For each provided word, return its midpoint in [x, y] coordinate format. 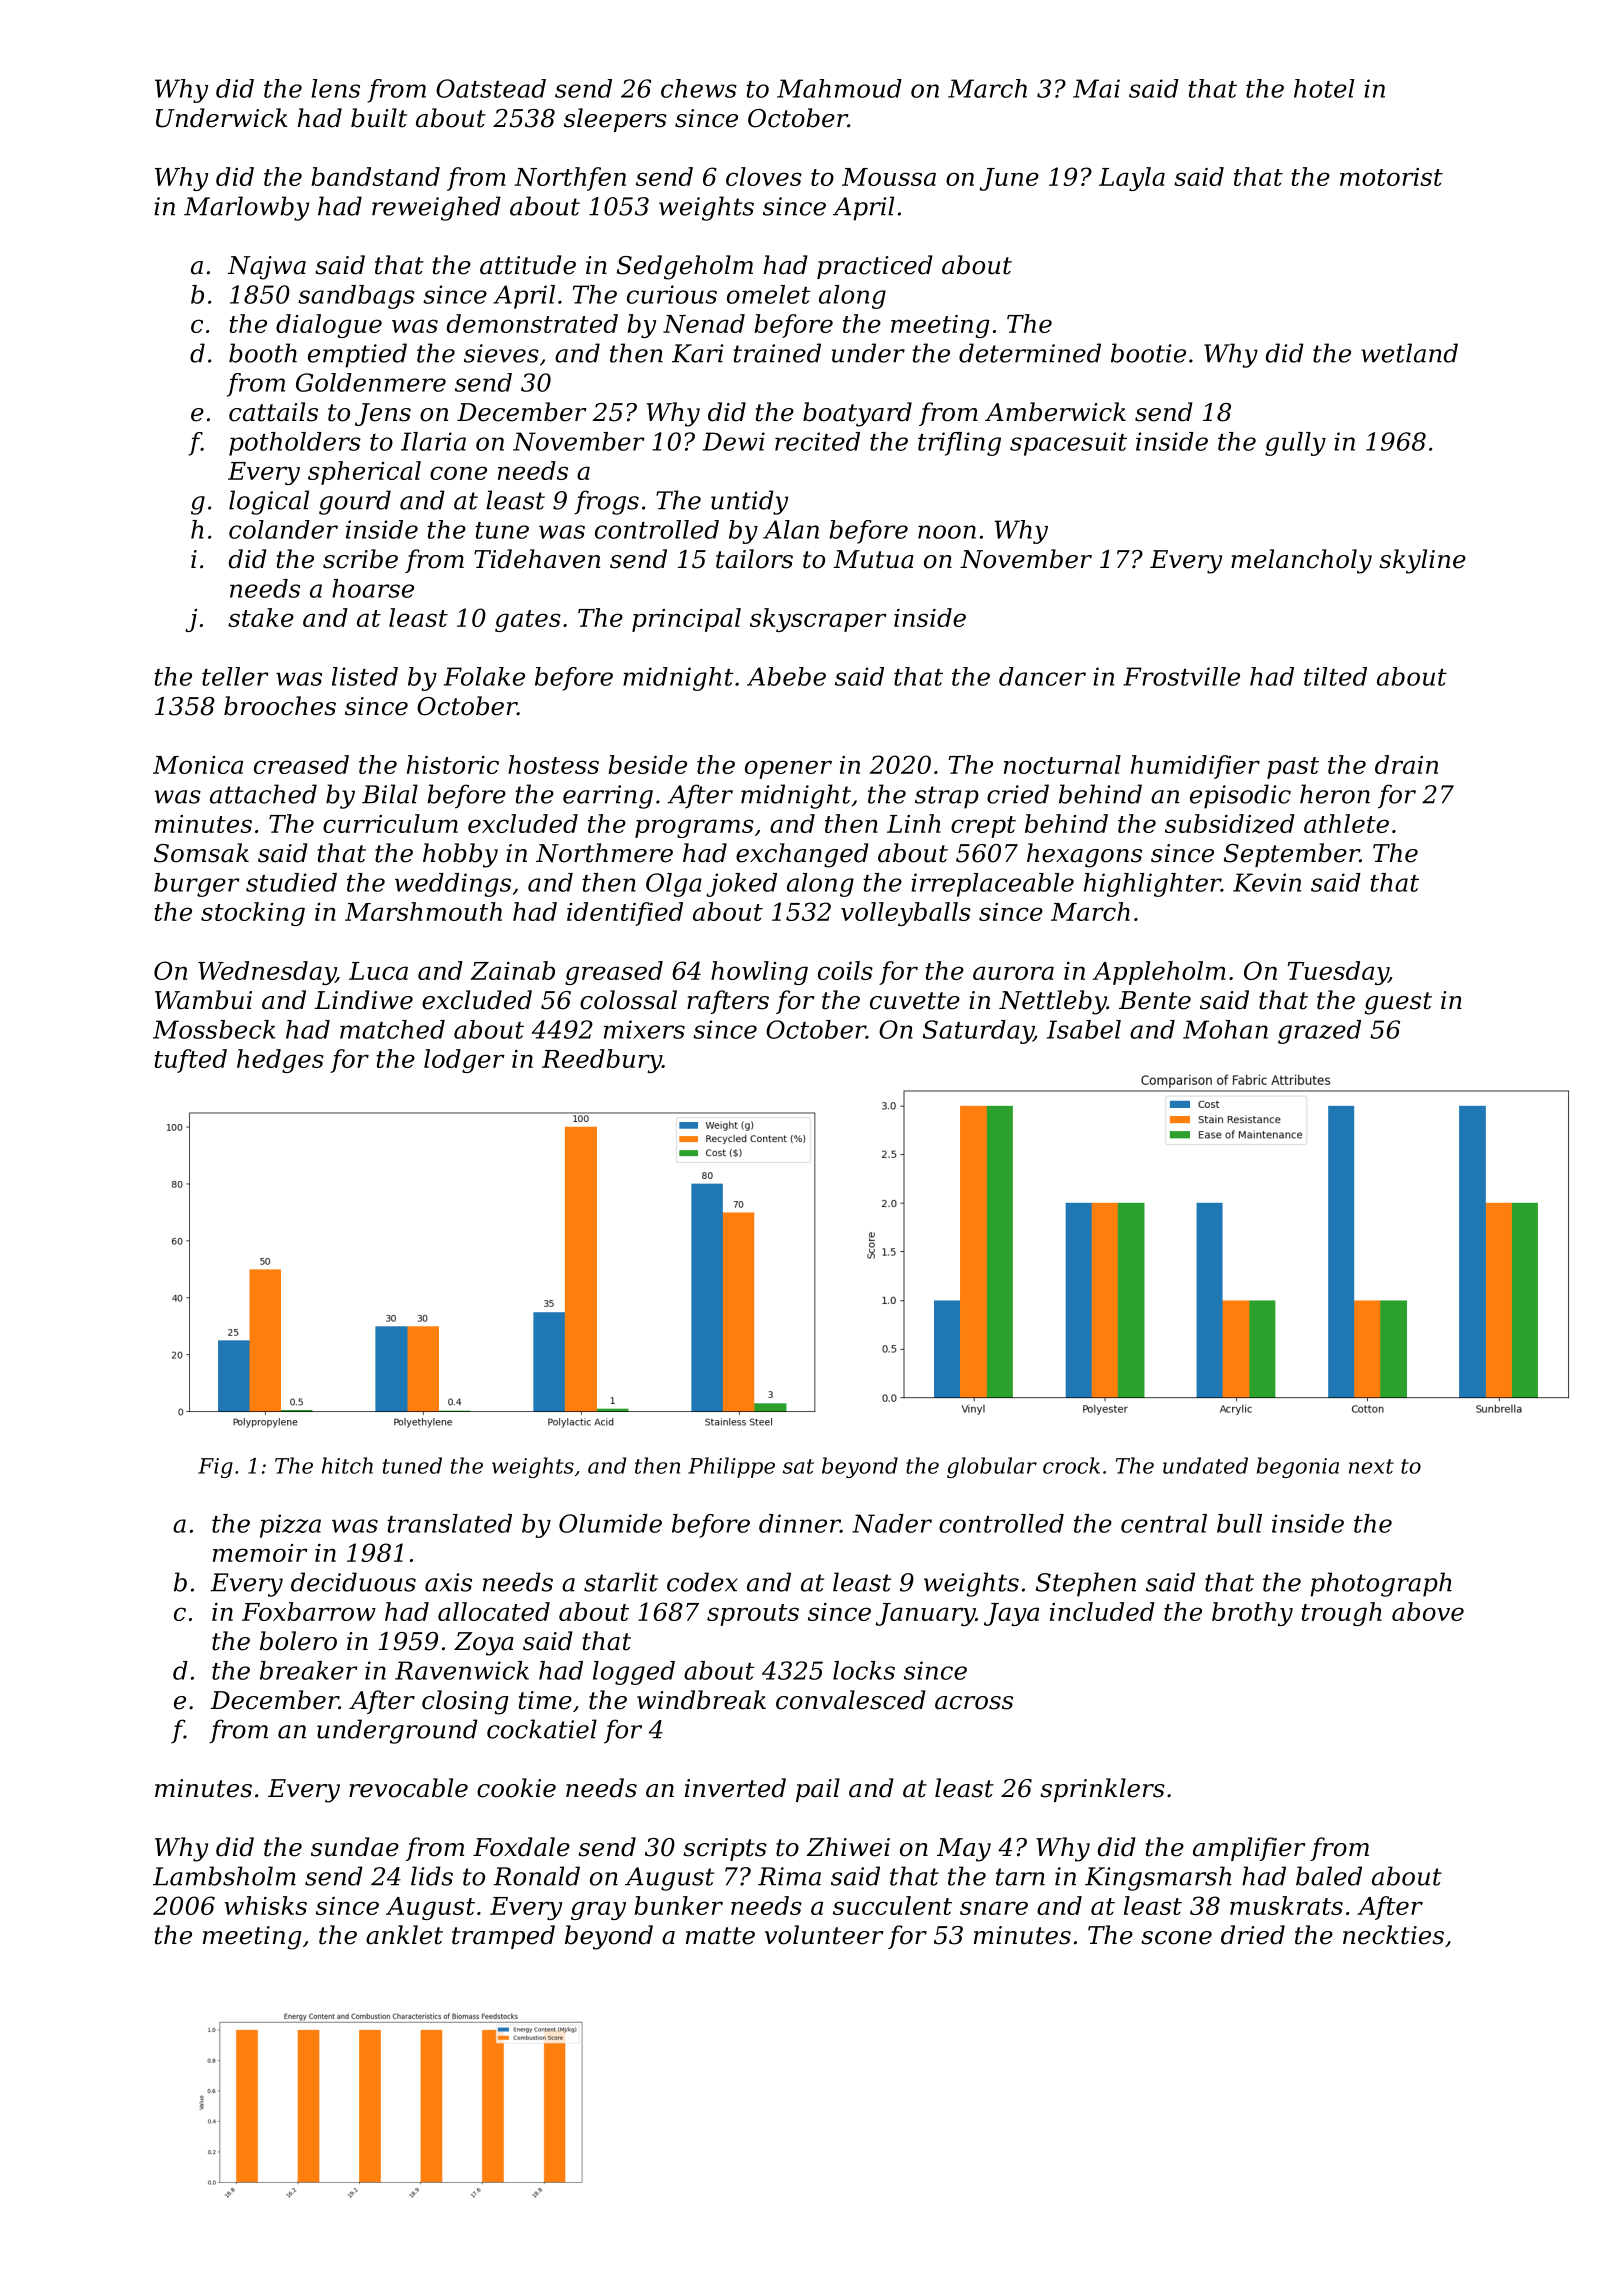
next [1371, 1466]
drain [1406, 764]
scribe [360, 559]
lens [335, 88]
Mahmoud [839, 88]
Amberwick [1055, 412]
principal [686, 620]
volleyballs [906, 914]
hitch [347, 1465]
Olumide [610, 1523]
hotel [1324, 88]
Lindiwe [363, 1000]
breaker [309, 1670]
